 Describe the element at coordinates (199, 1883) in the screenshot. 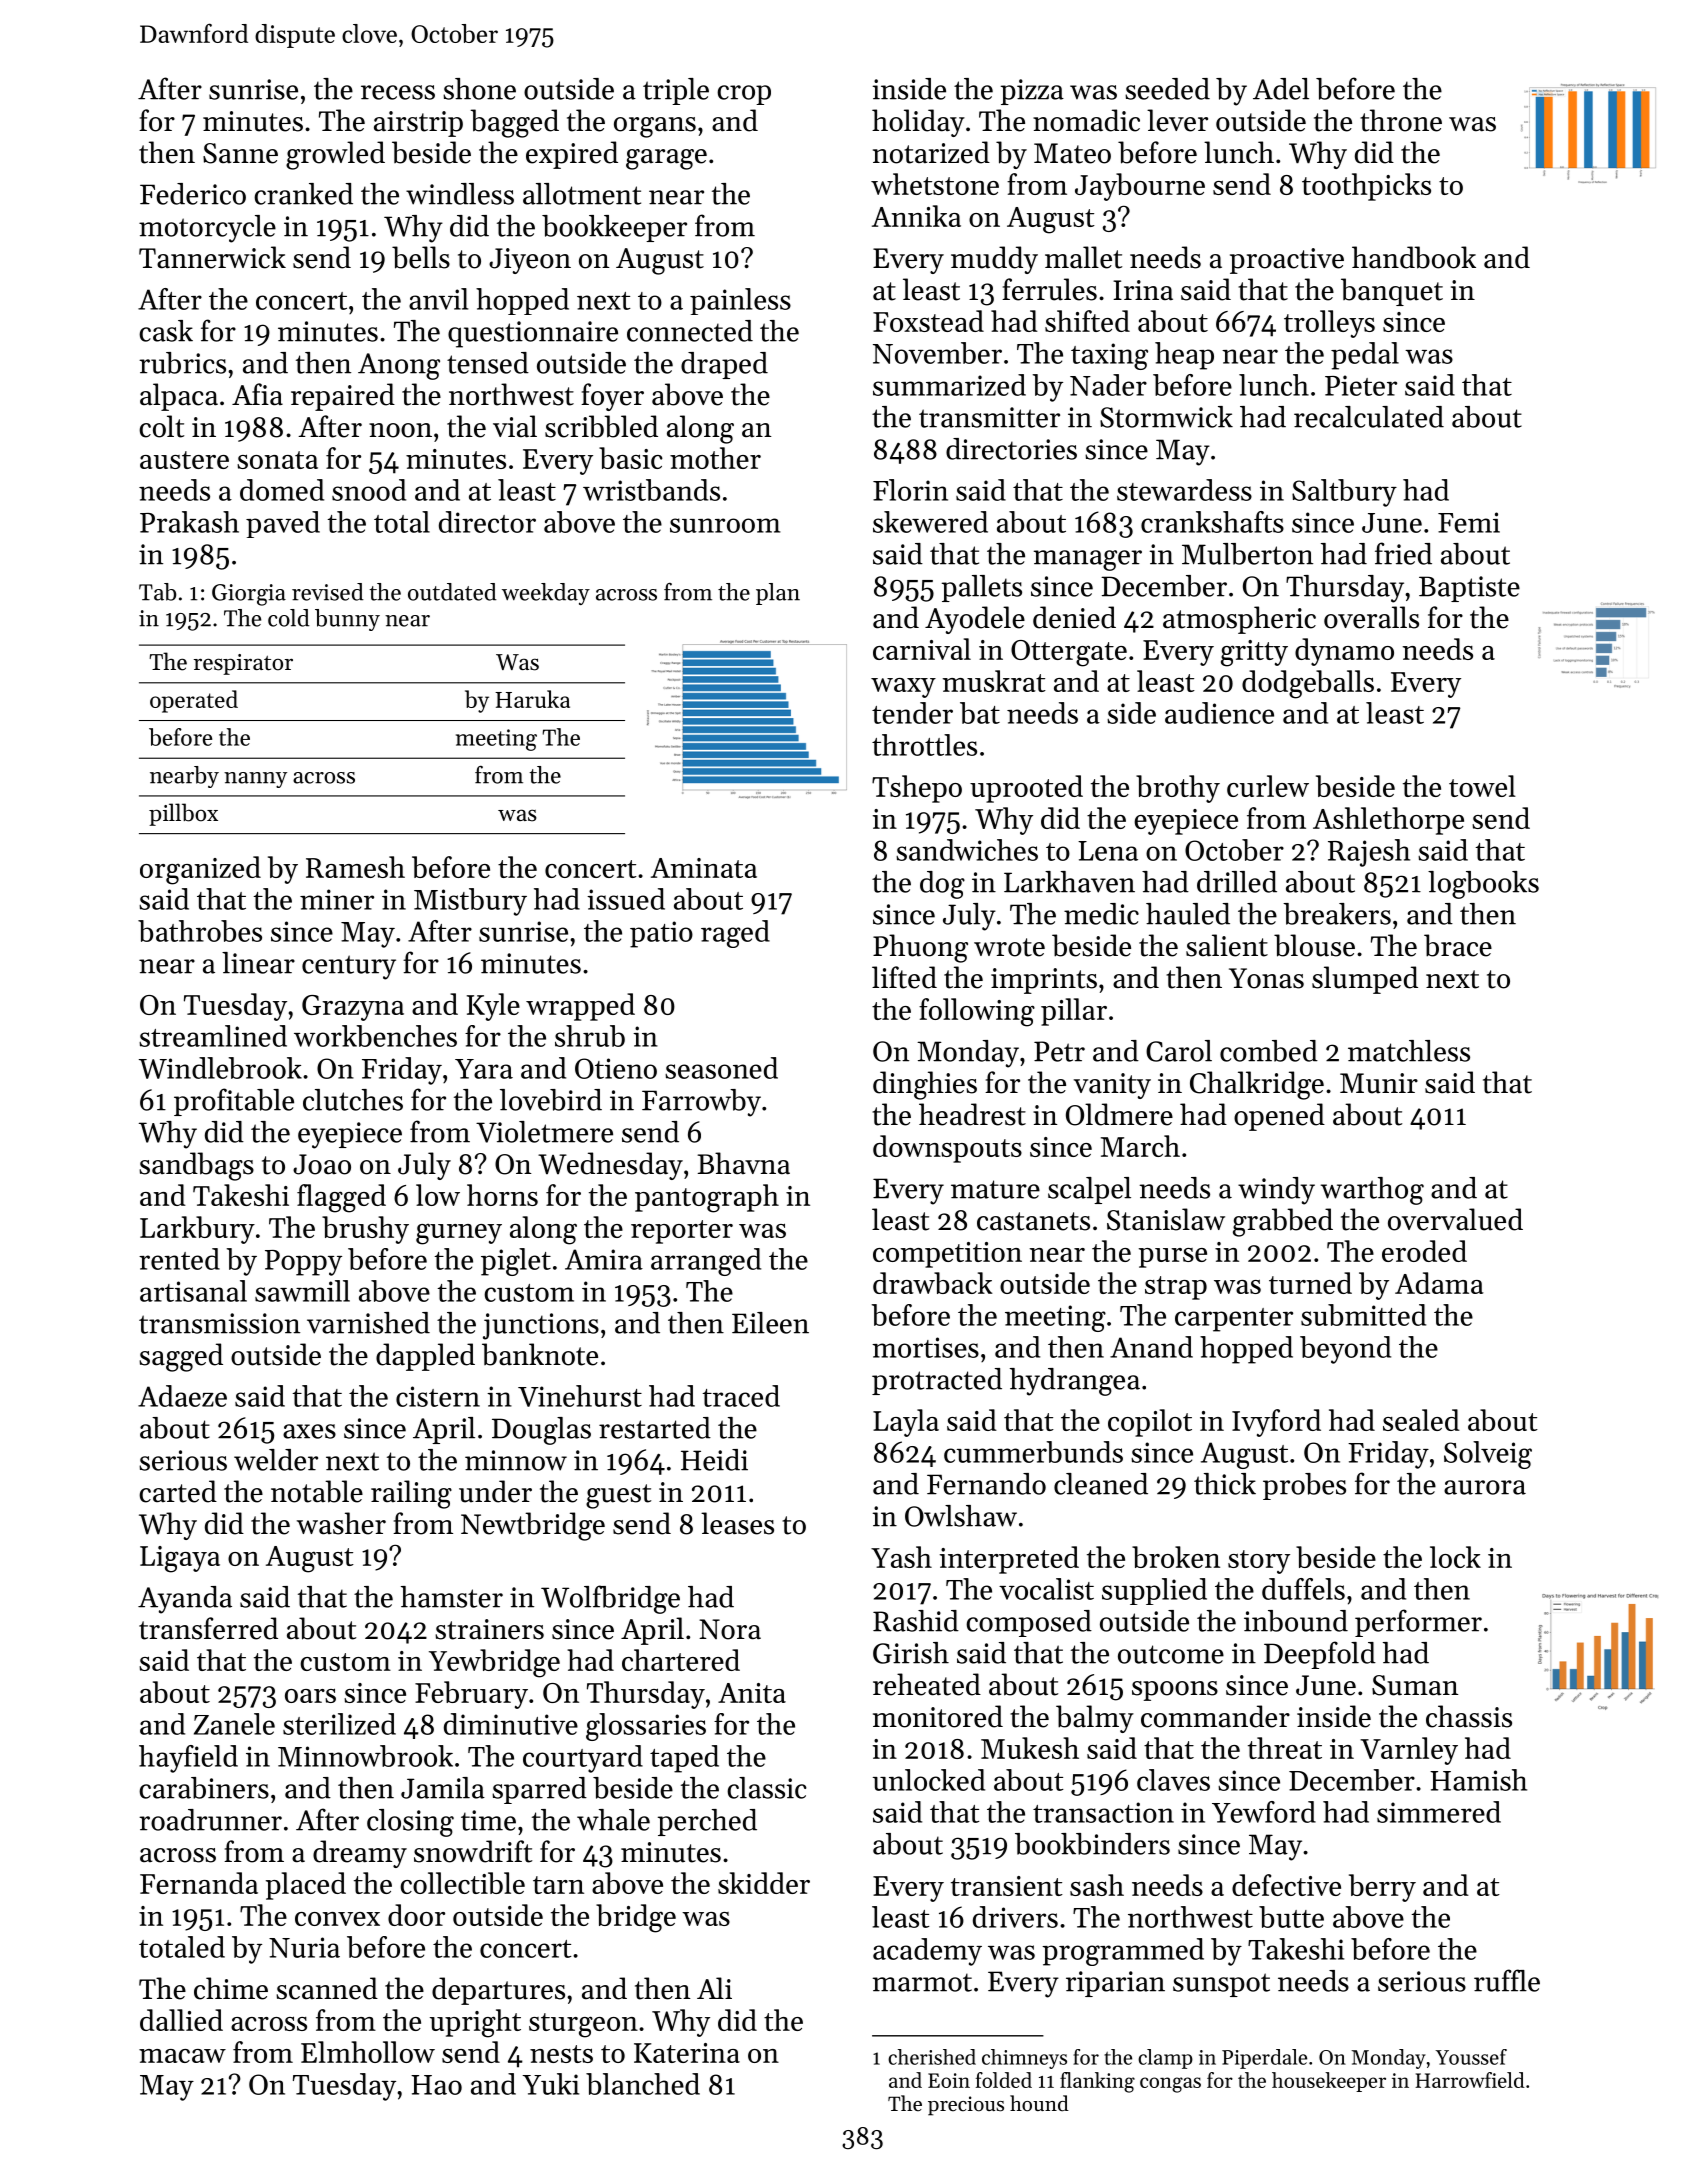

I see `Fernanda` at that location.
